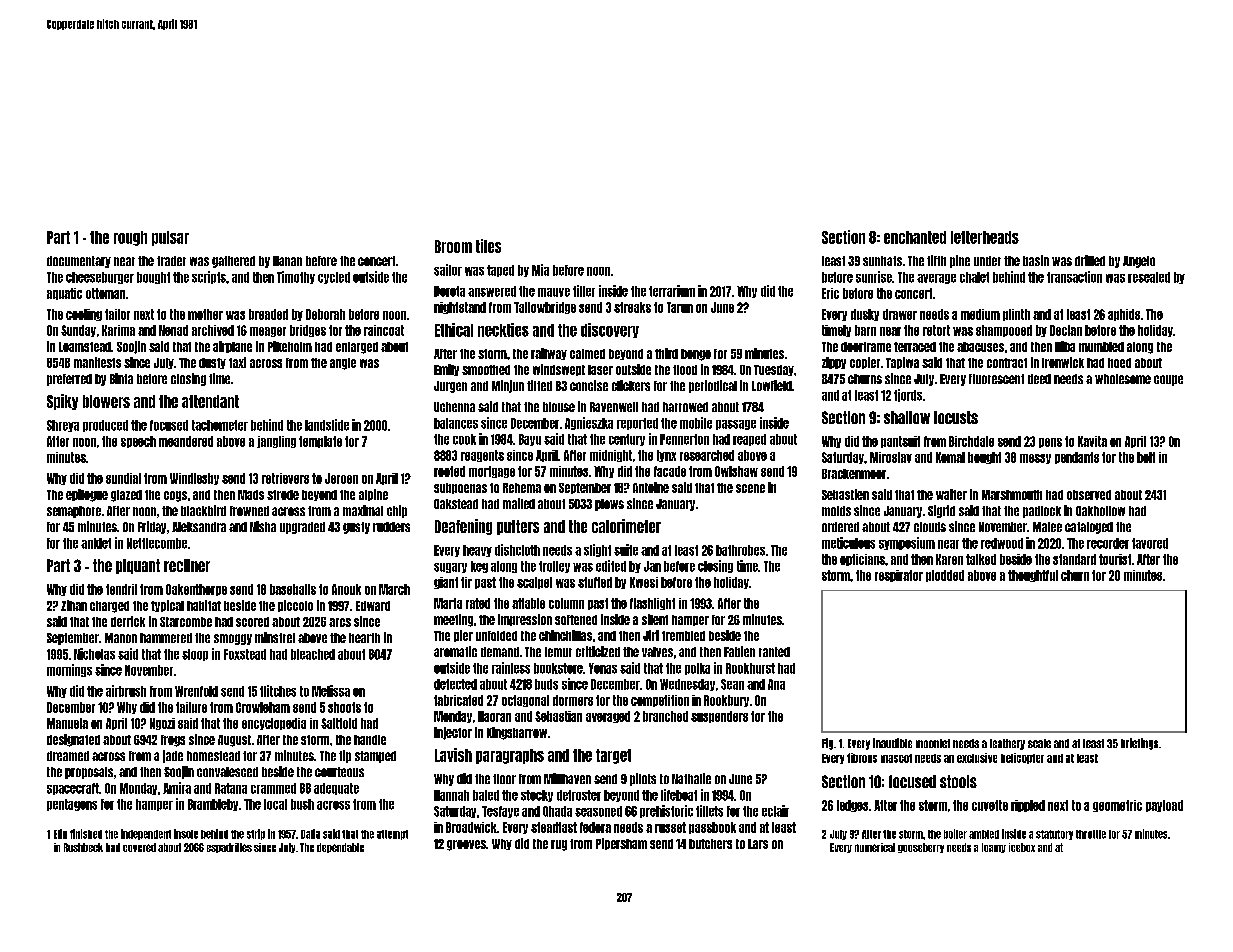 The width and height of the document is (1233, 952). I want to click on Rushbeck, so click(83, 847).
